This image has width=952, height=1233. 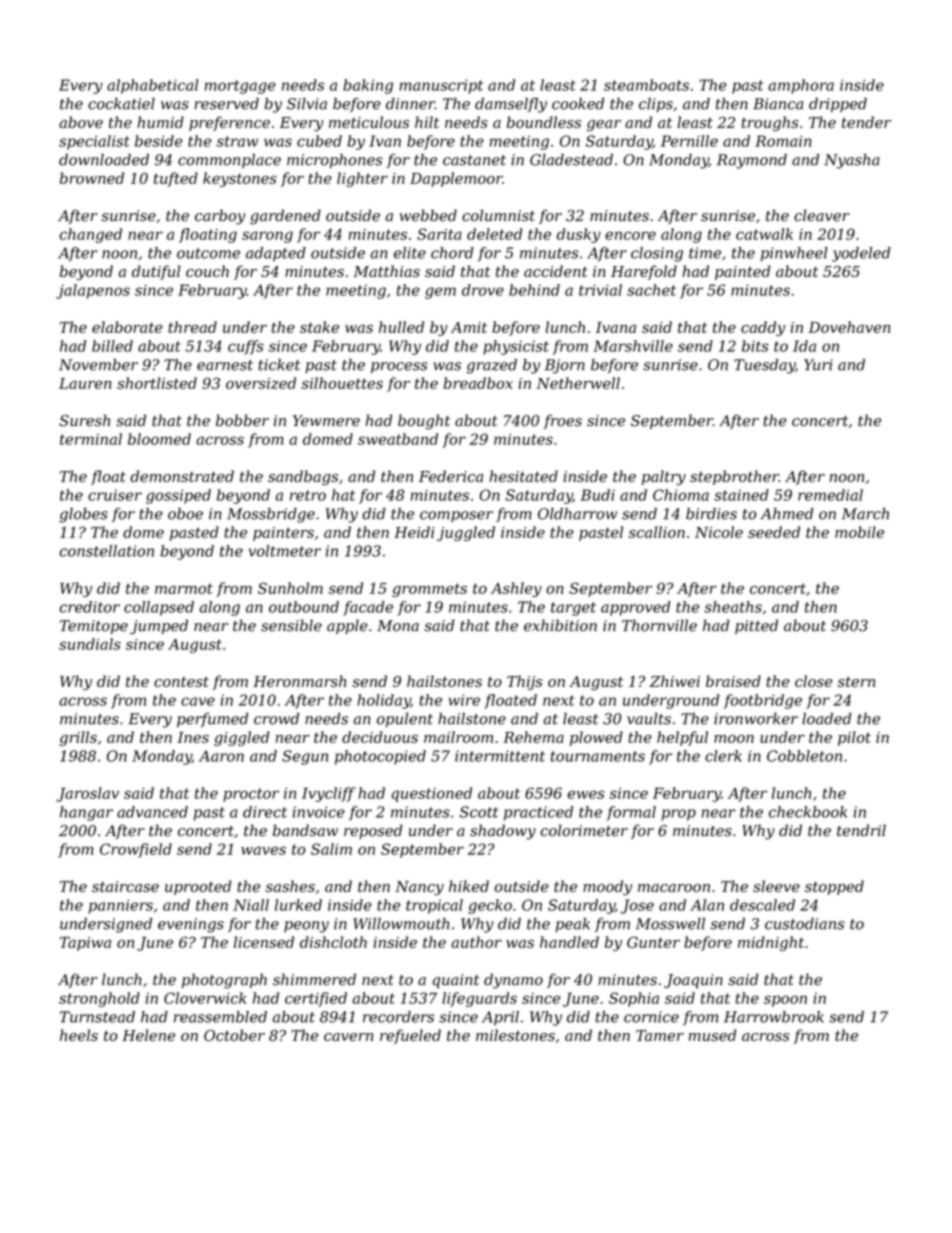 What do you see at coordinates (577, 514) in the image?
I see `Oldharrow` at bounding box center [577, 514].
